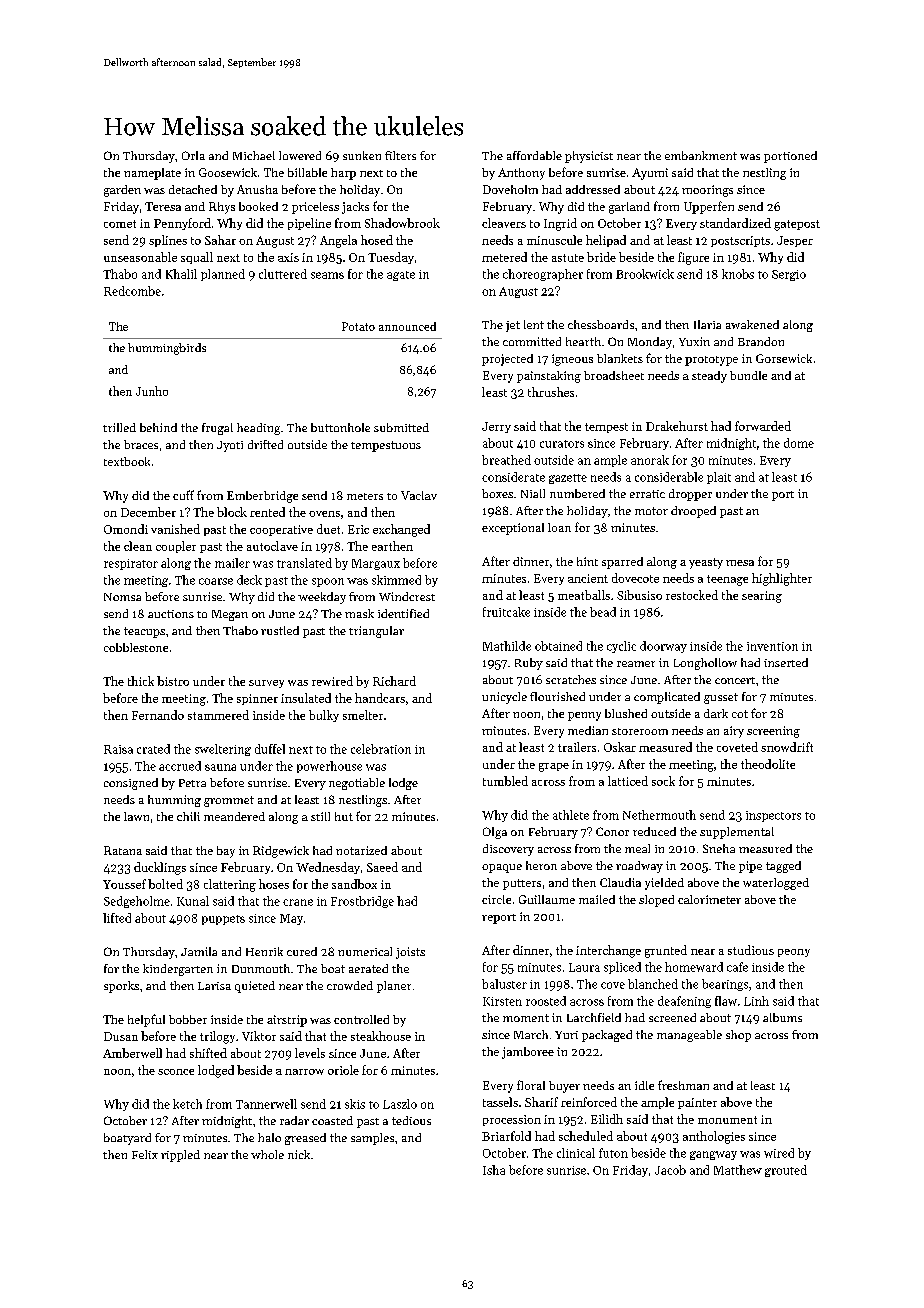 The height and width of the screenshot is (1308, 924). What do you see at coordinates (267, 1154) in the screenshot?
I see `whole` at bounding box center [267, 1154].
